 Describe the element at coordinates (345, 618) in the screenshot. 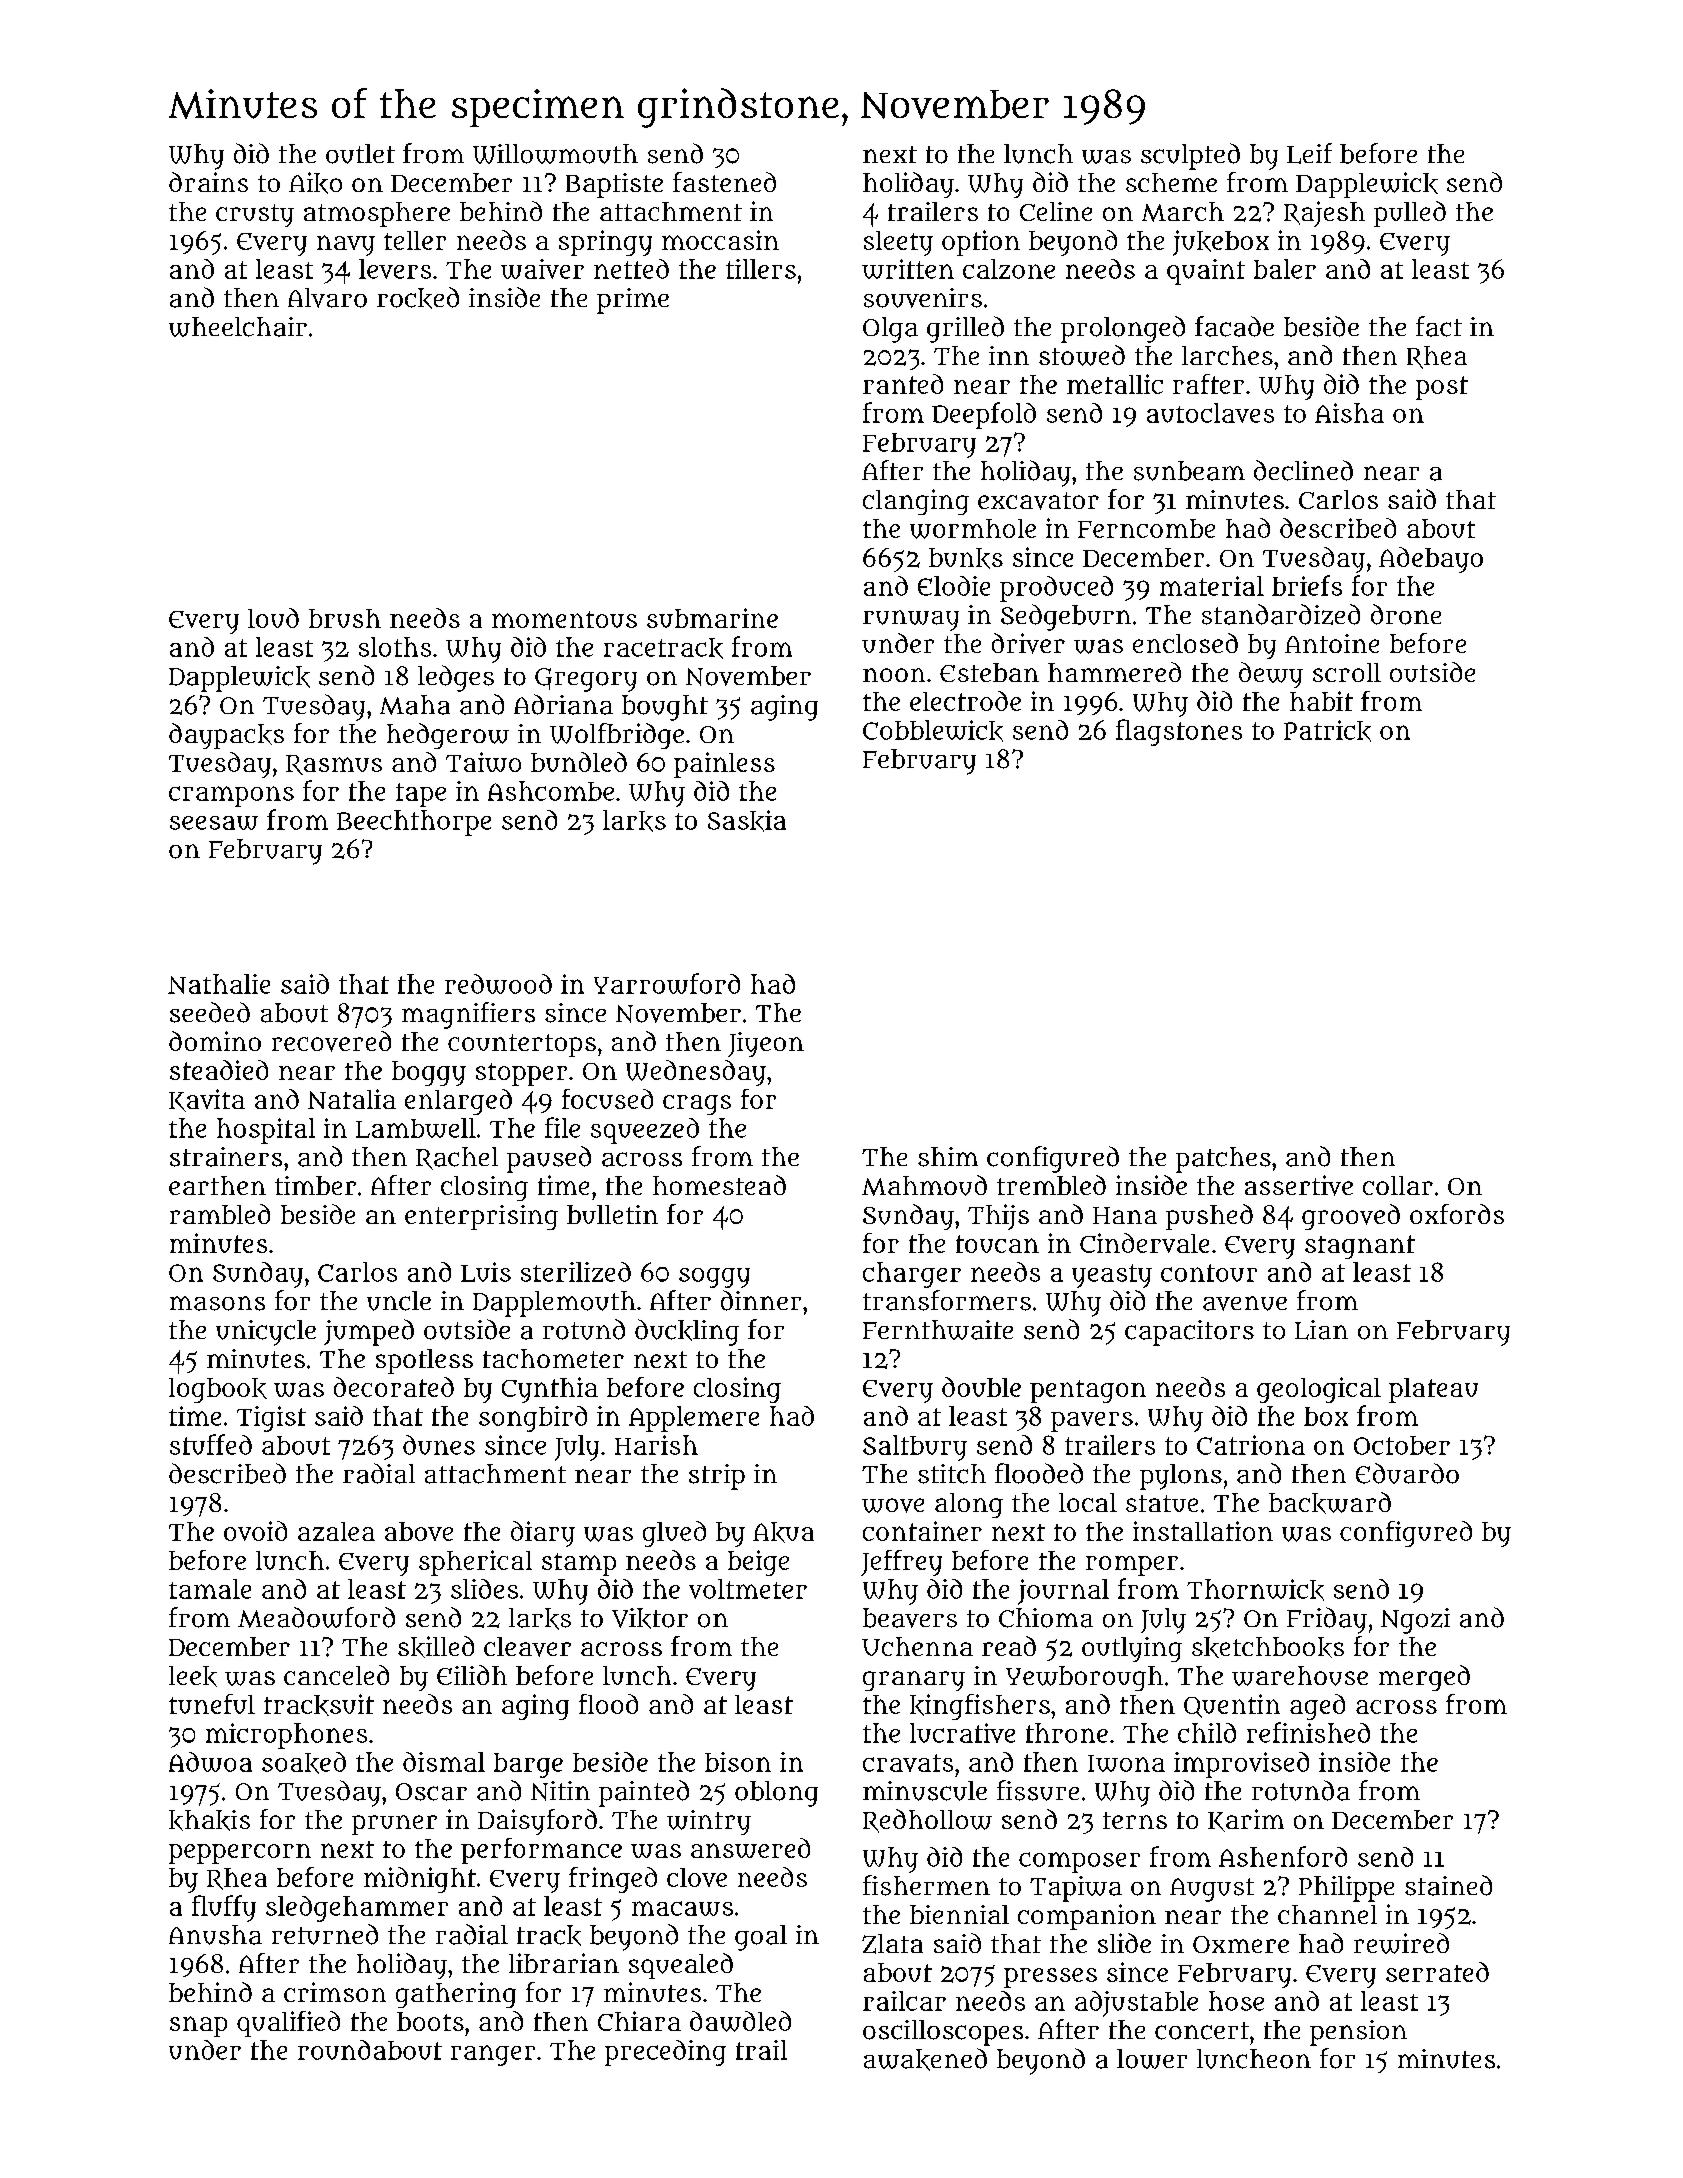

I see `brush` at that location.
